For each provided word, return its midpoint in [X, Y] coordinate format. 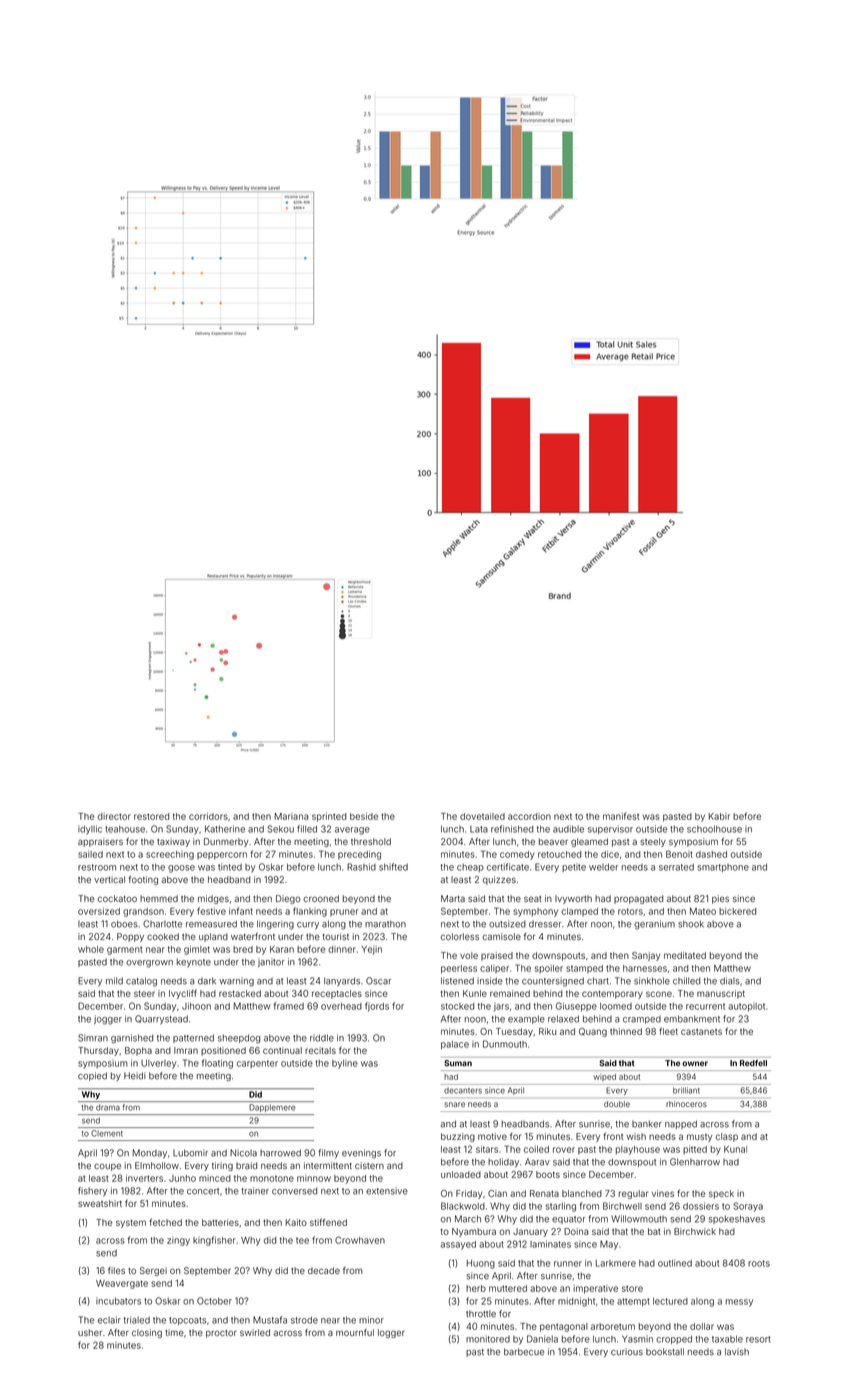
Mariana [291, 816]
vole [469, 955]
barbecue [524, 1352]
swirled [255, 1332]
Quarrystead [161, 1019]
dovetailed [482, 816]
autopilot [746, 1007]
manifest [621, 816]
